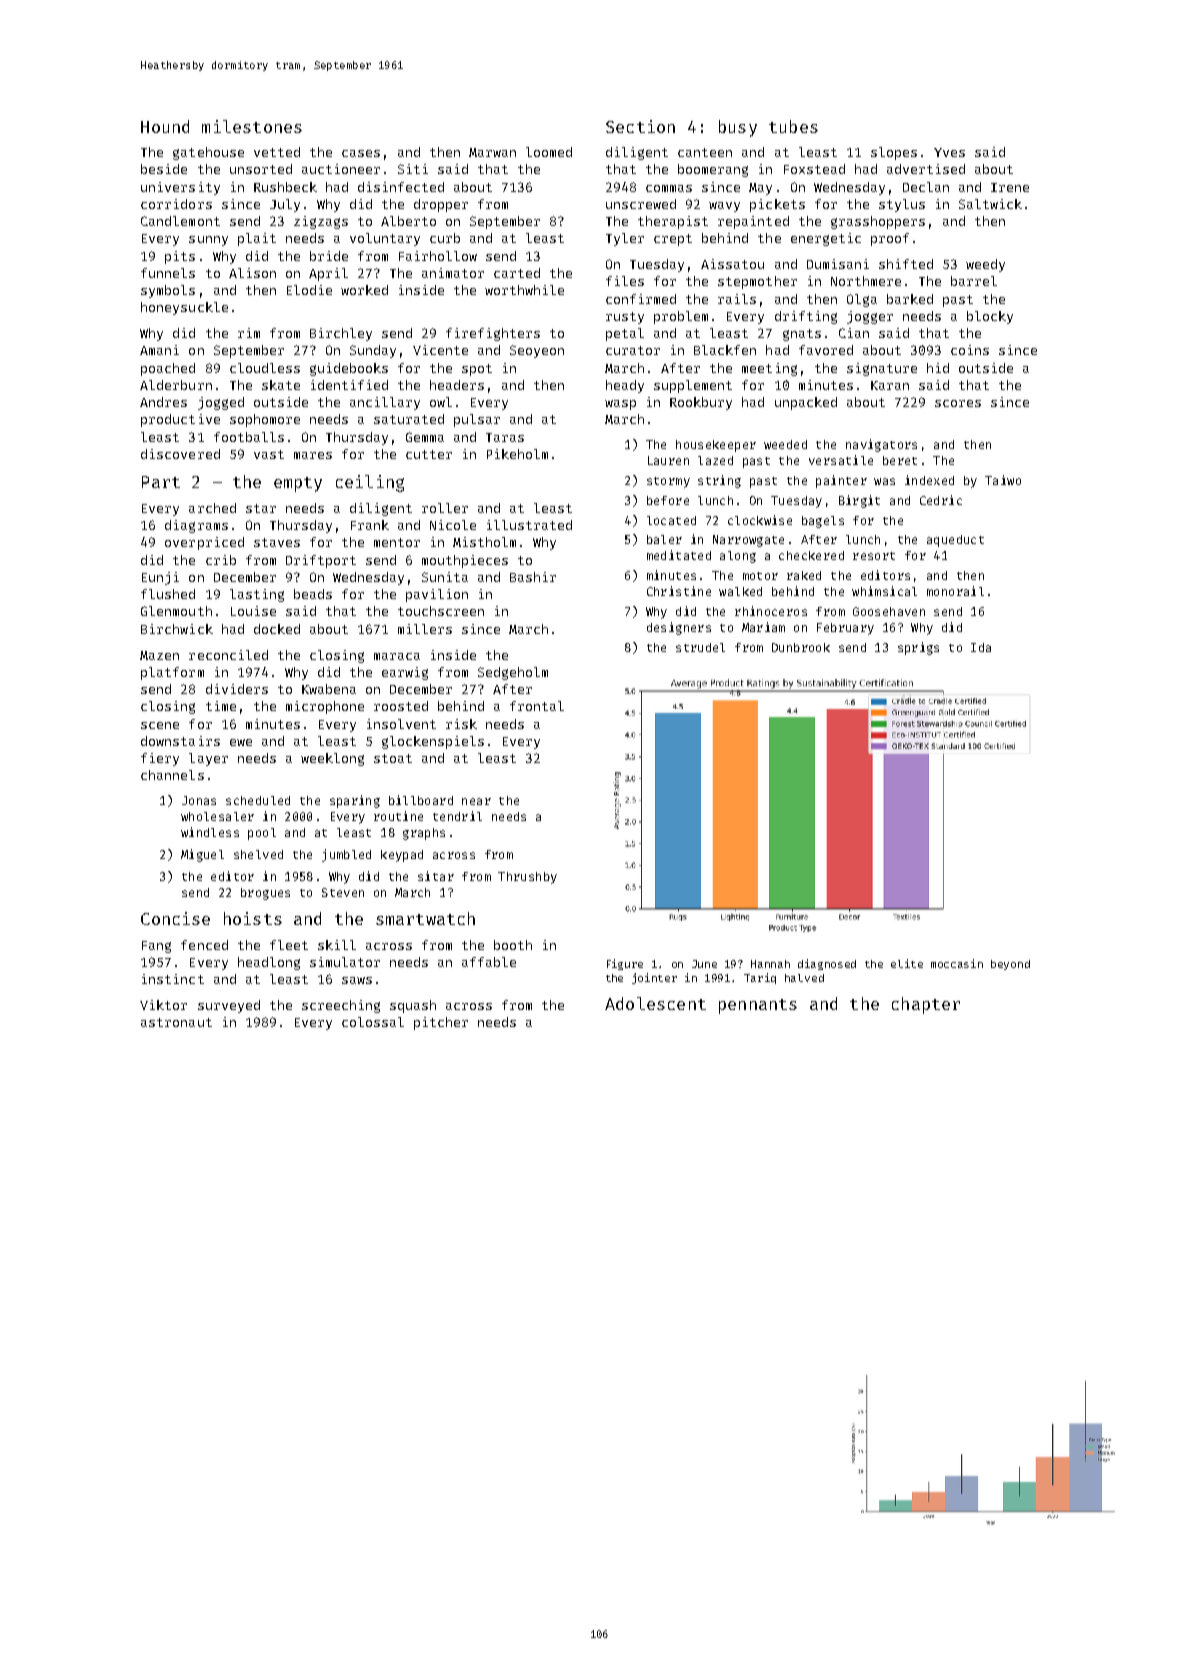 The width and height of the document is (1179, 1668). Describe the element at coordinates (679, 555) in the document. I see `meditated` at that location.
